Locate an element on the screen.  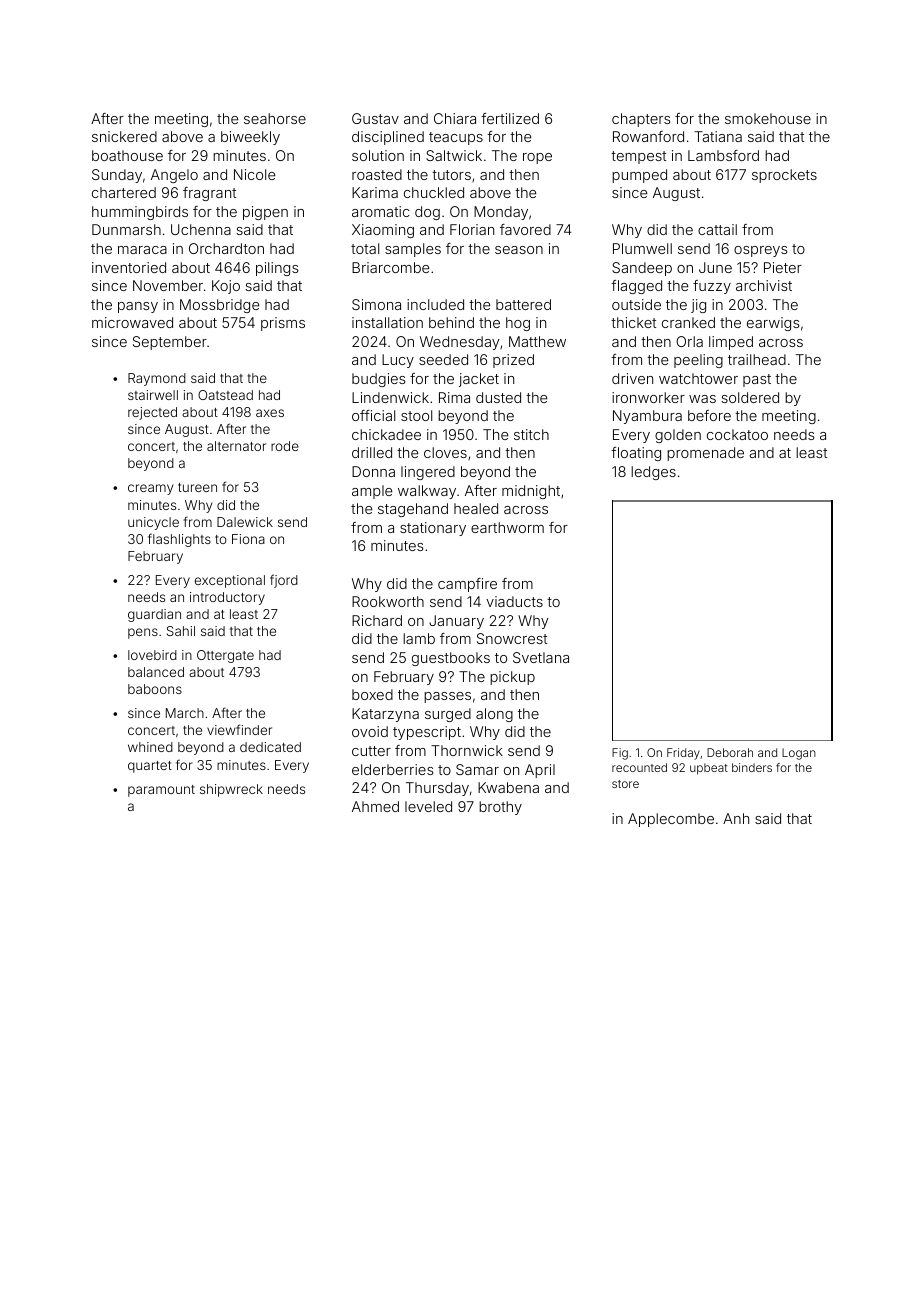
fuzzy is located at coordinates (712, 287).
